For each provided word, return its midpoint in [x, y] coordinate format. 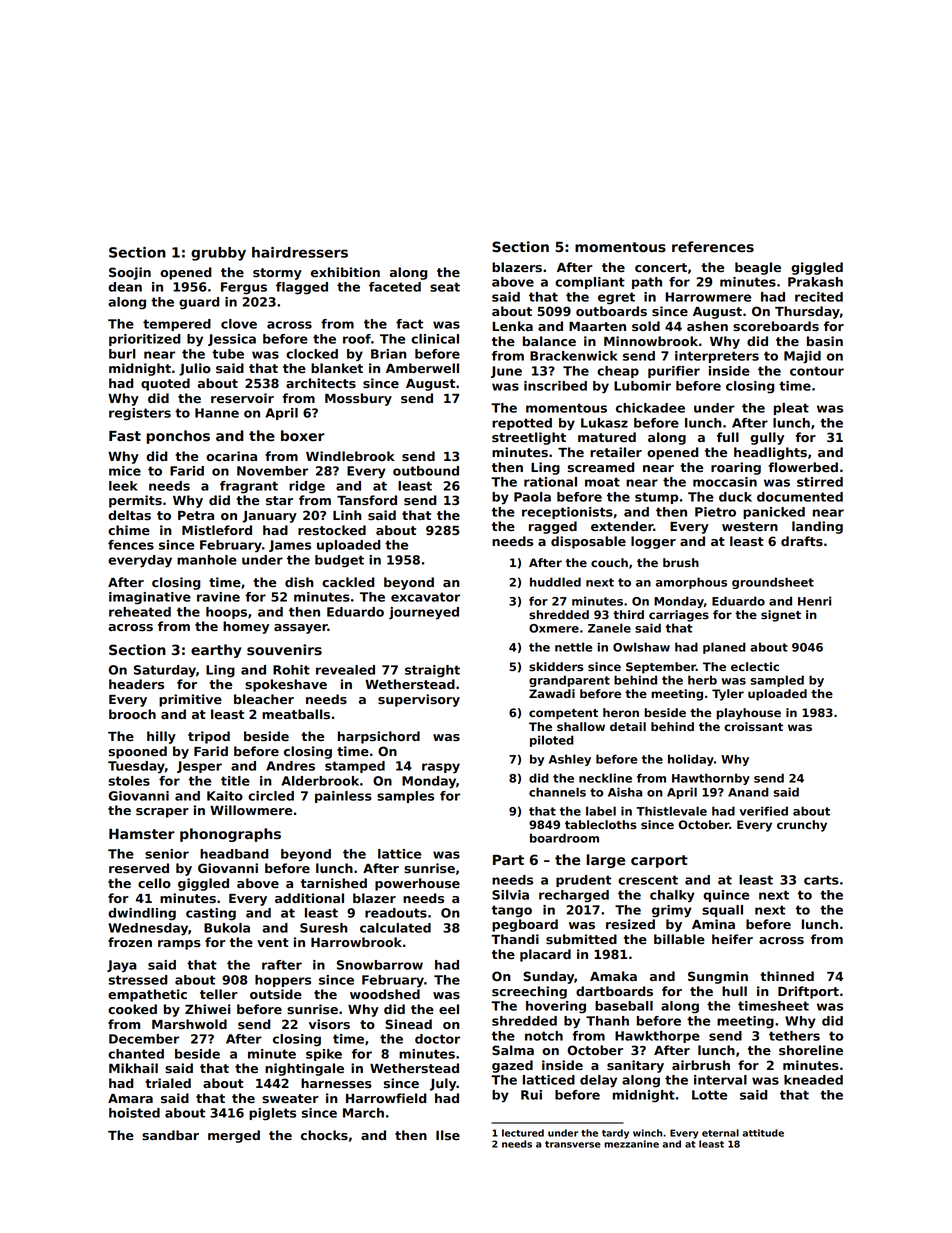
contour [817, 371]
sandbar [170, 1135]
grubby [218, 254]
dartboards [614, 991]
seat [445, 287]
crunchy [802, 826]
